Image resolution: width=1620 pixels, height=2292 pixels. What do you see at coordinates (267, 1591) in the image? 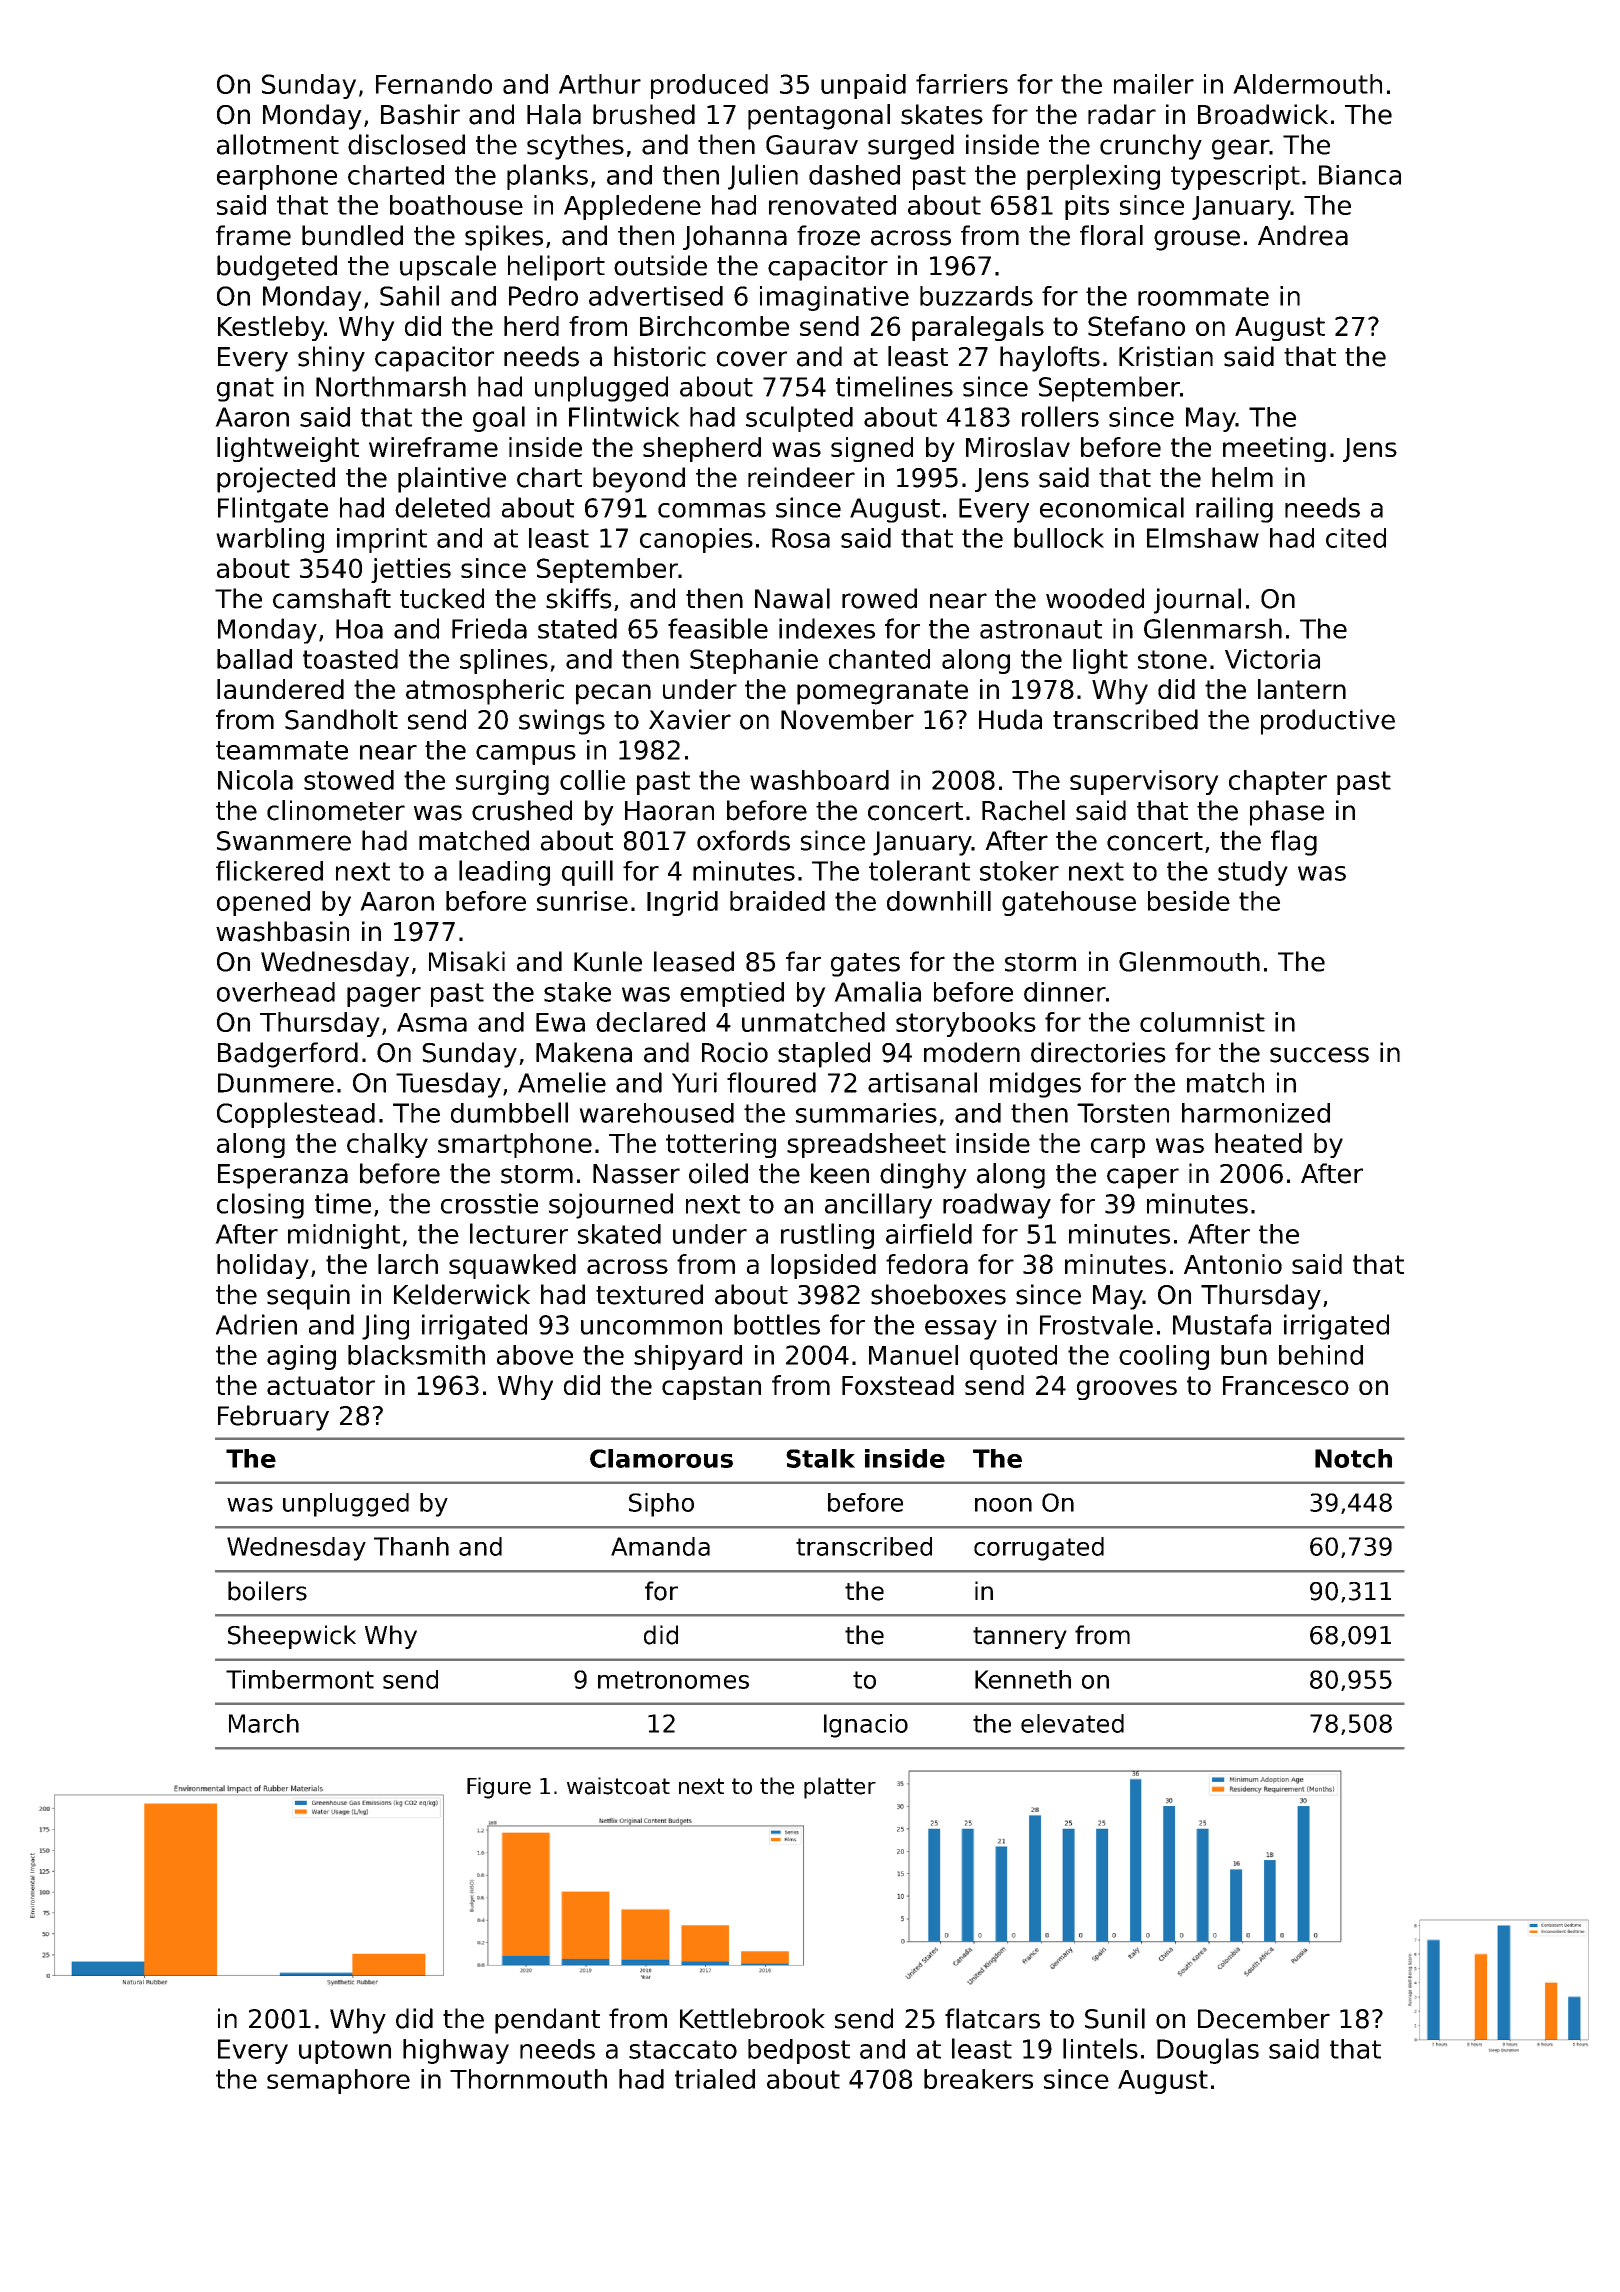
I see `boilers` at bounding box center [267, 1591].
